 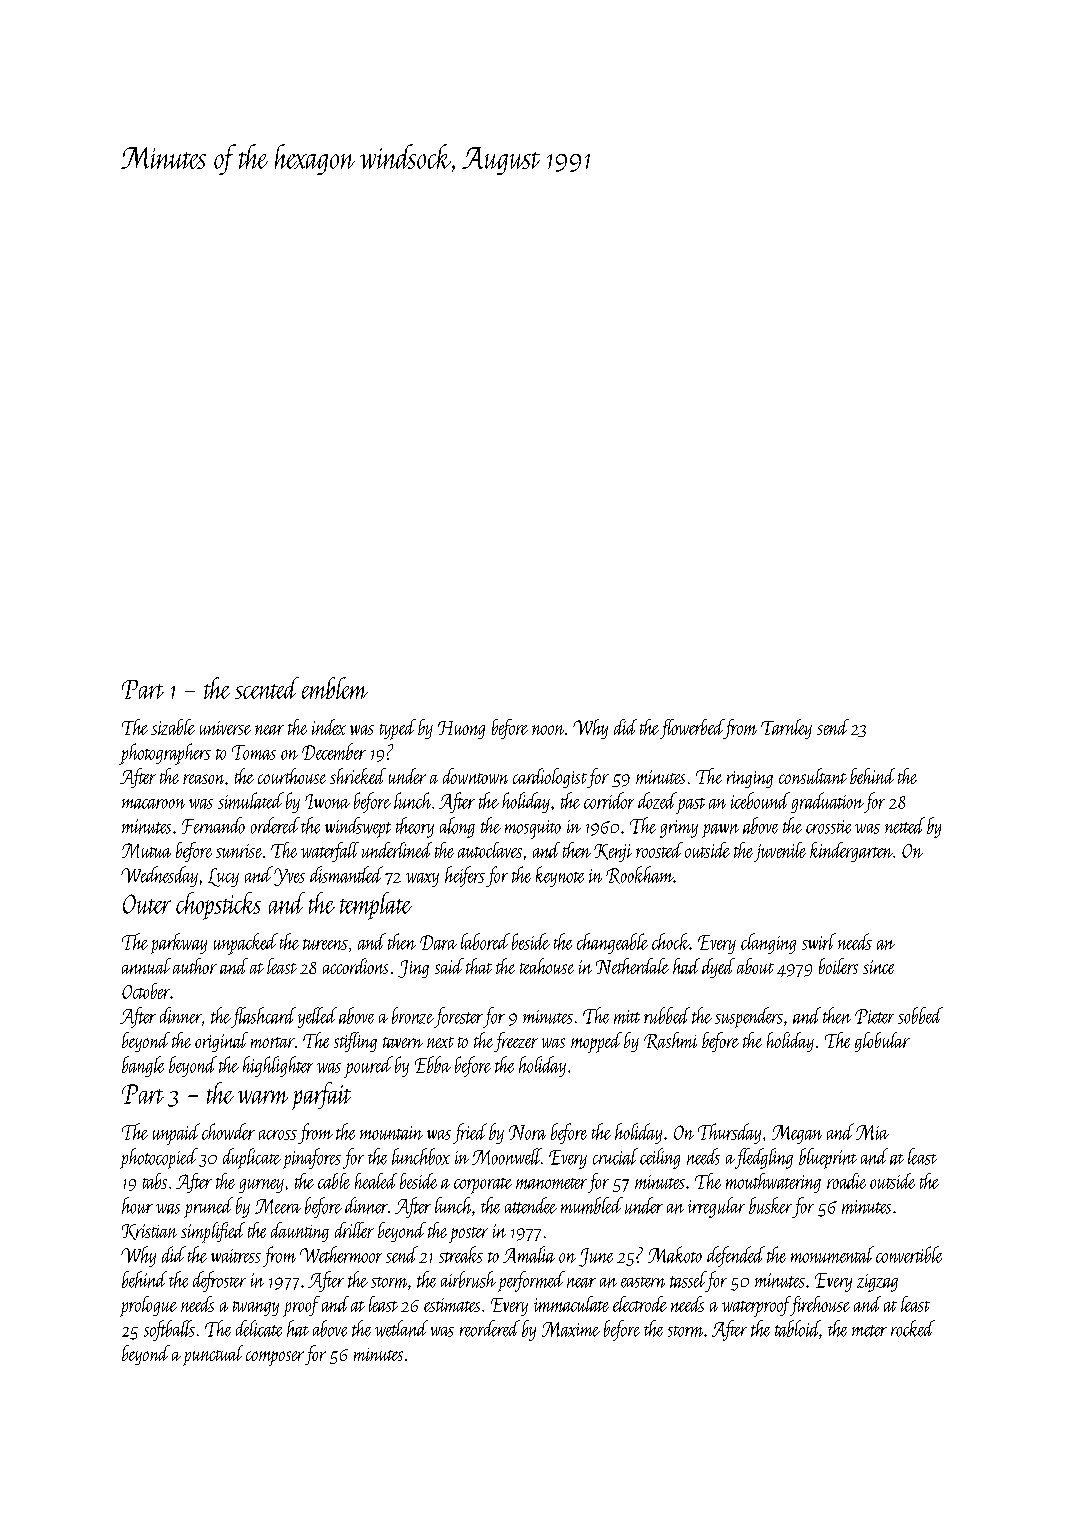 I want to click on next, so click(x=440, y=1042).
